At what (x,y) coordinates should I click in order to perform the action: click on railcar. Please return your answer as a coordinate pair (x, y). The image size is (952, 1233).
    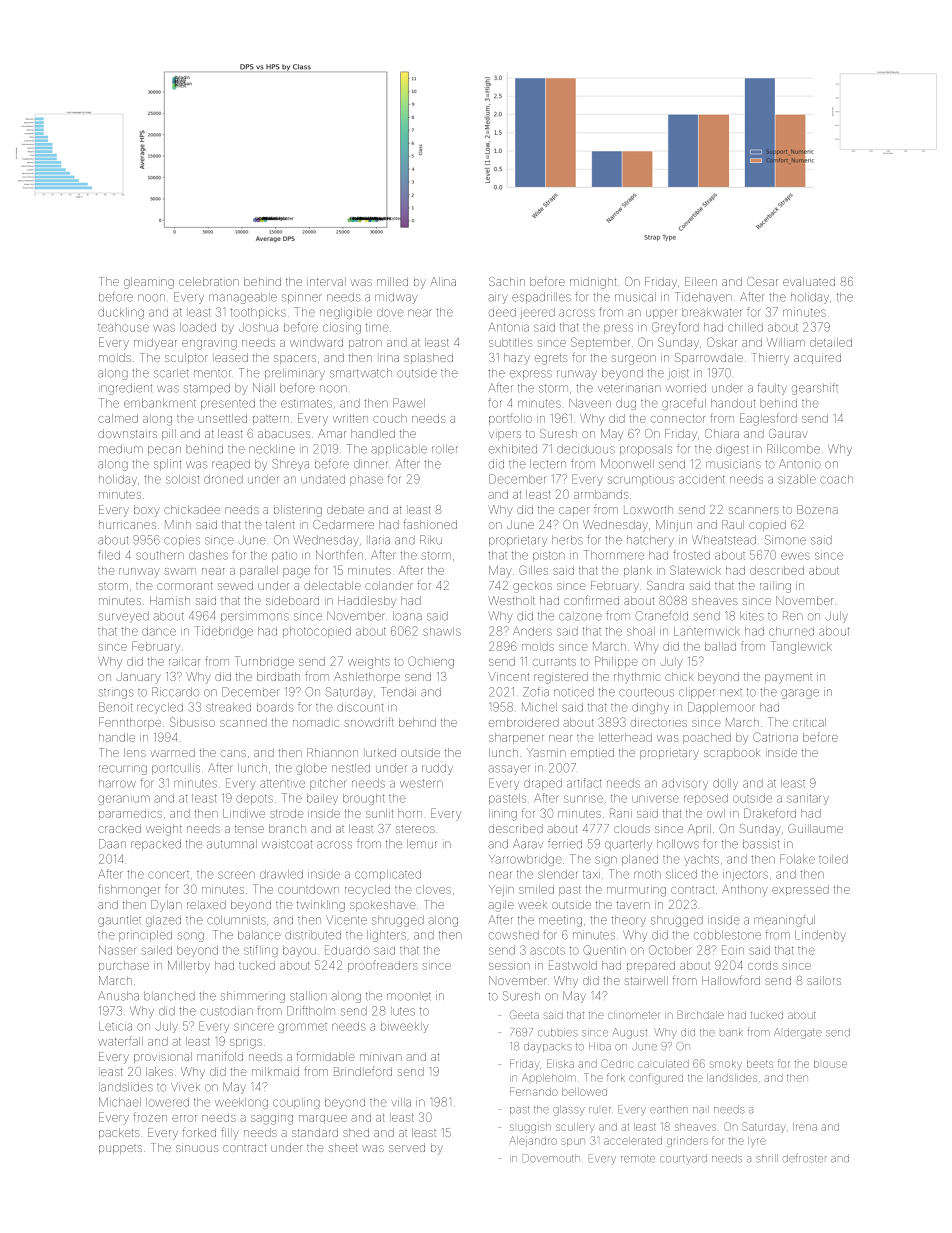
    Looking at the image, I should click on (184, 661).
